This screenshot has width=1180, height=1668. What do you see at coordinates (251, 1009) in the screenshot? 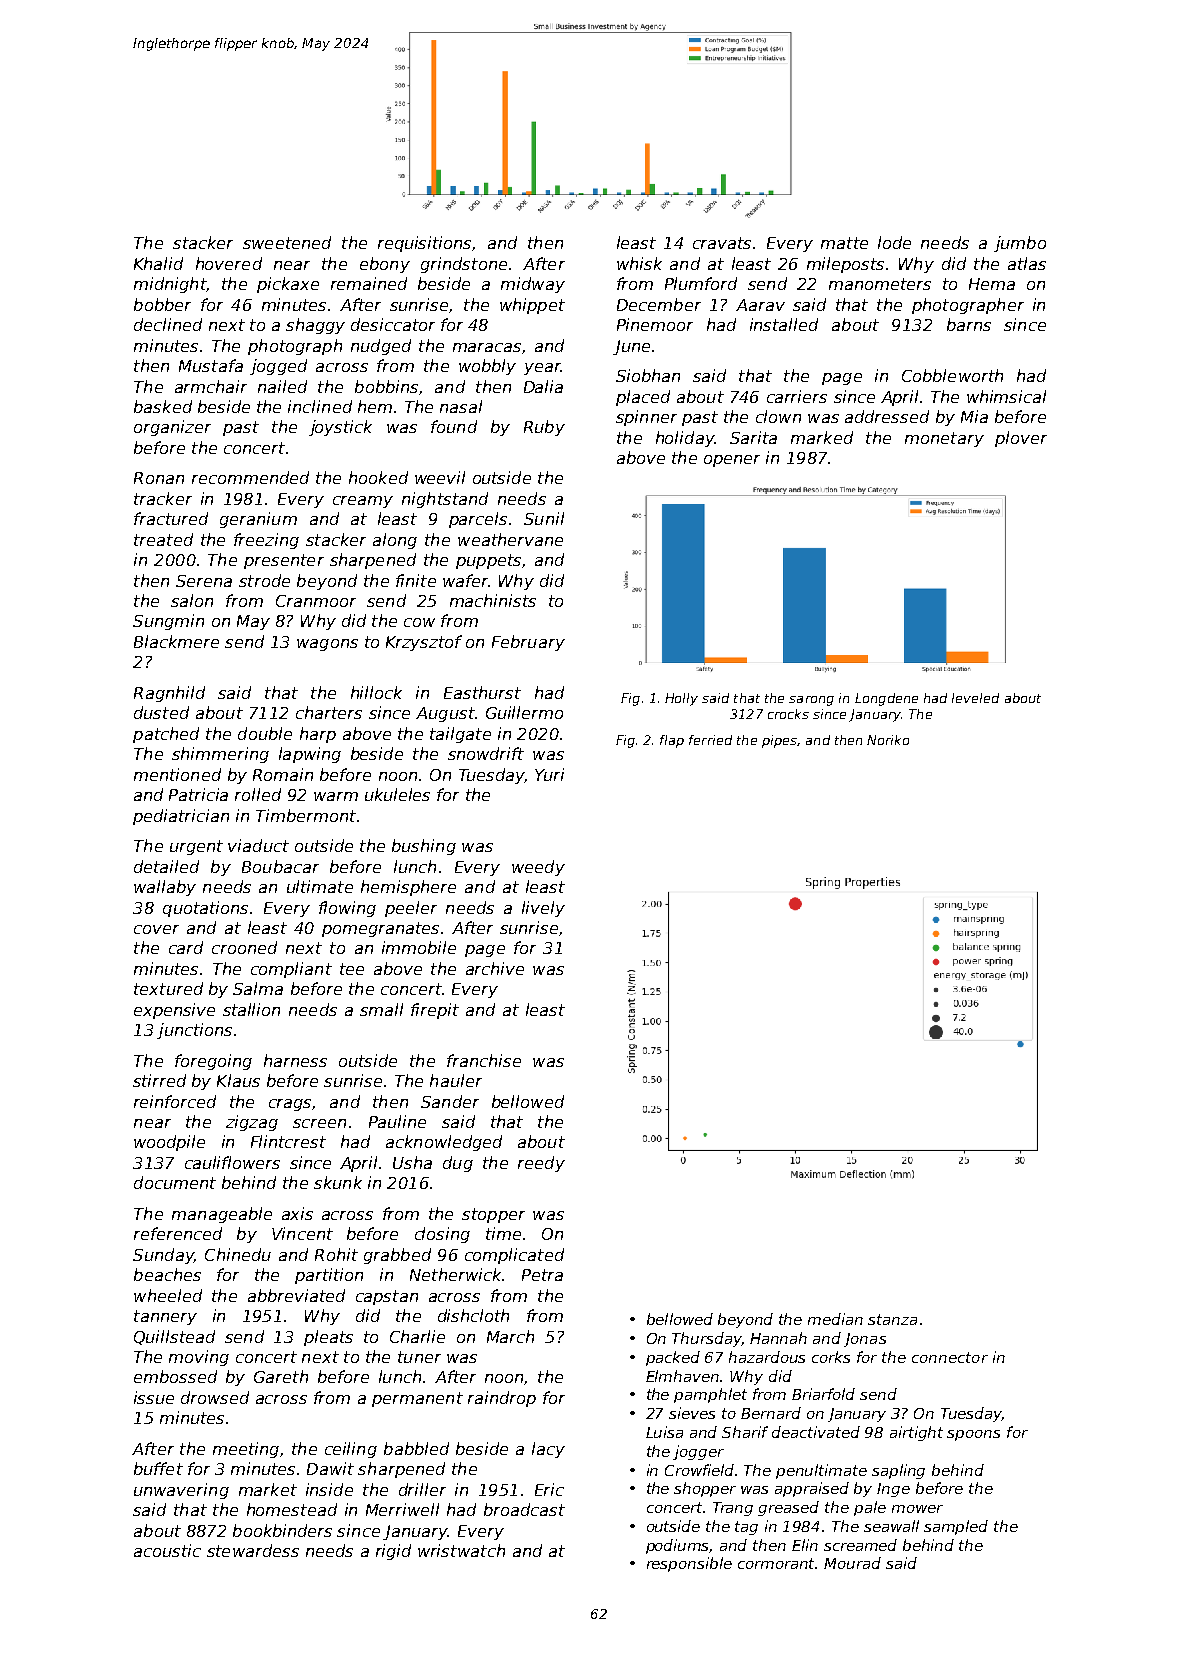
I see `stallion` at bounding box center [251, 1009].
